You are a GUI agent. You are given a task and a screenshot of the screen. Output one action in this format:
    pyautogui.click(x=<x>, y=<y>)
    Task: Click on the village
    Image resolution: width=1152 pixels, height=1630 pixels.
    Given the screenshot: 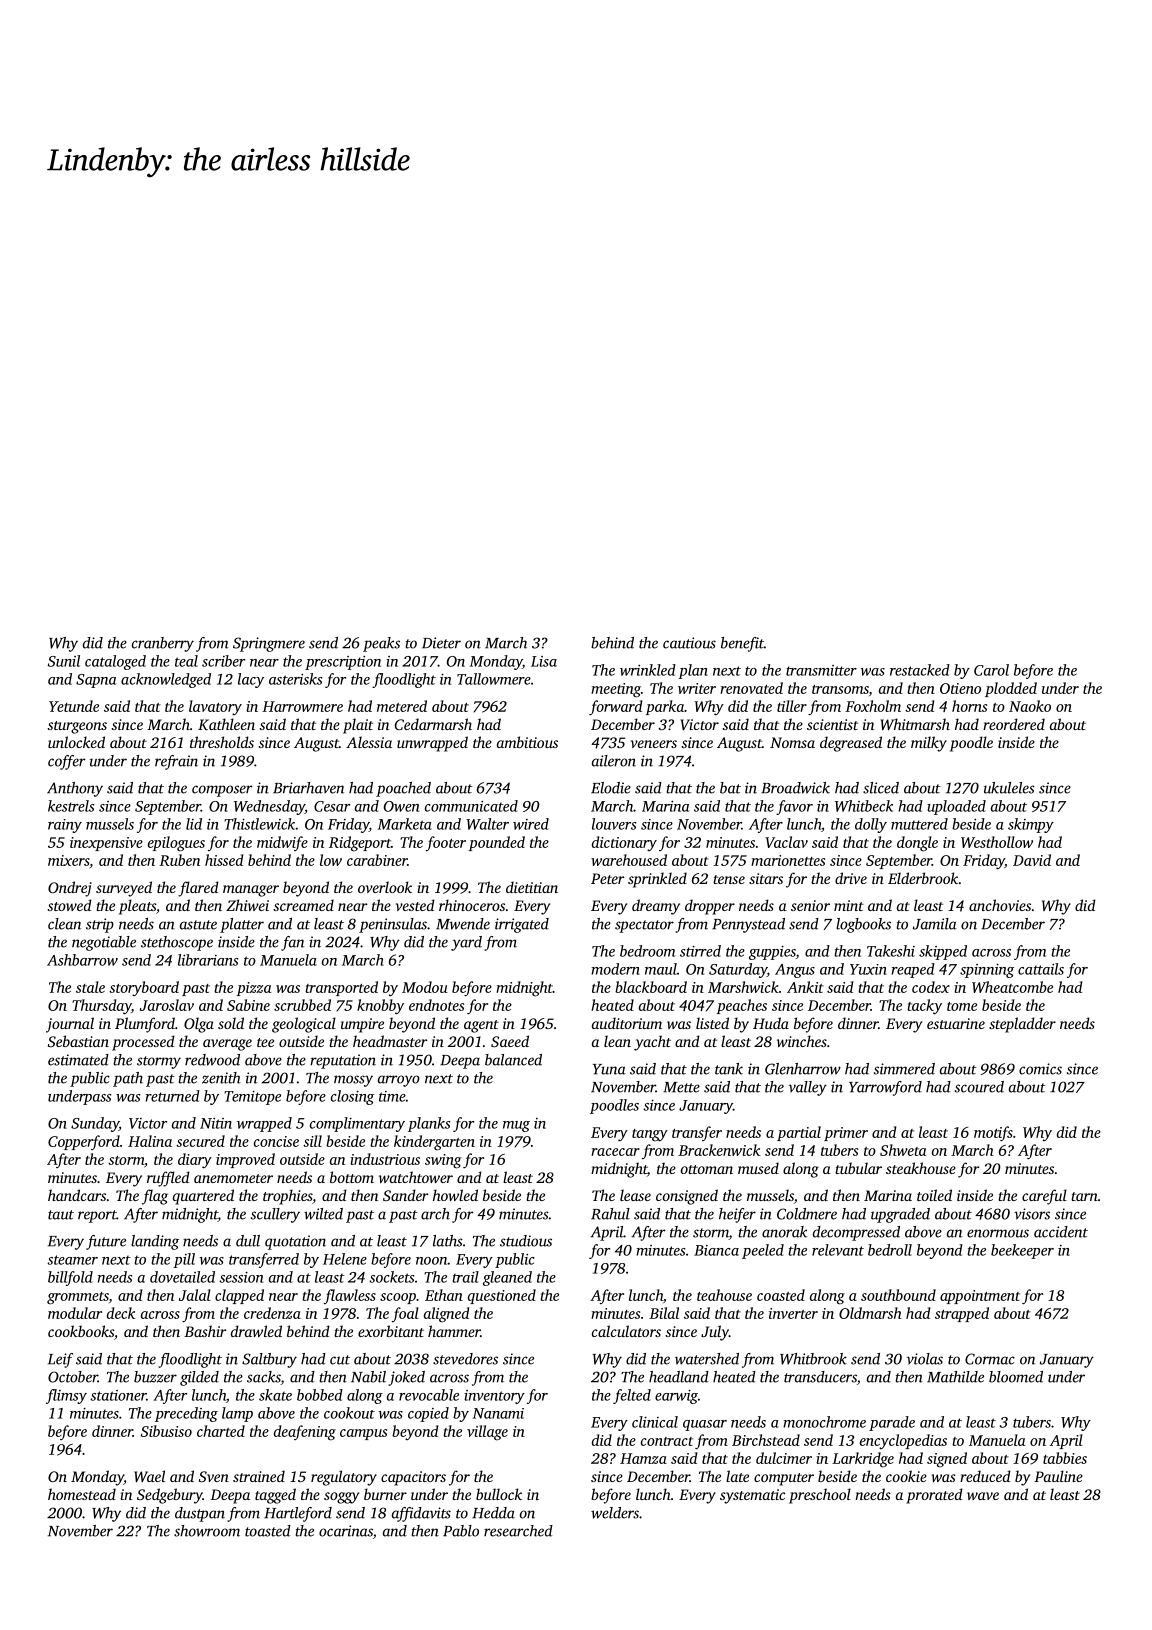 What is the action you would take?
    pyautogui.click(x=487, y=1433)
